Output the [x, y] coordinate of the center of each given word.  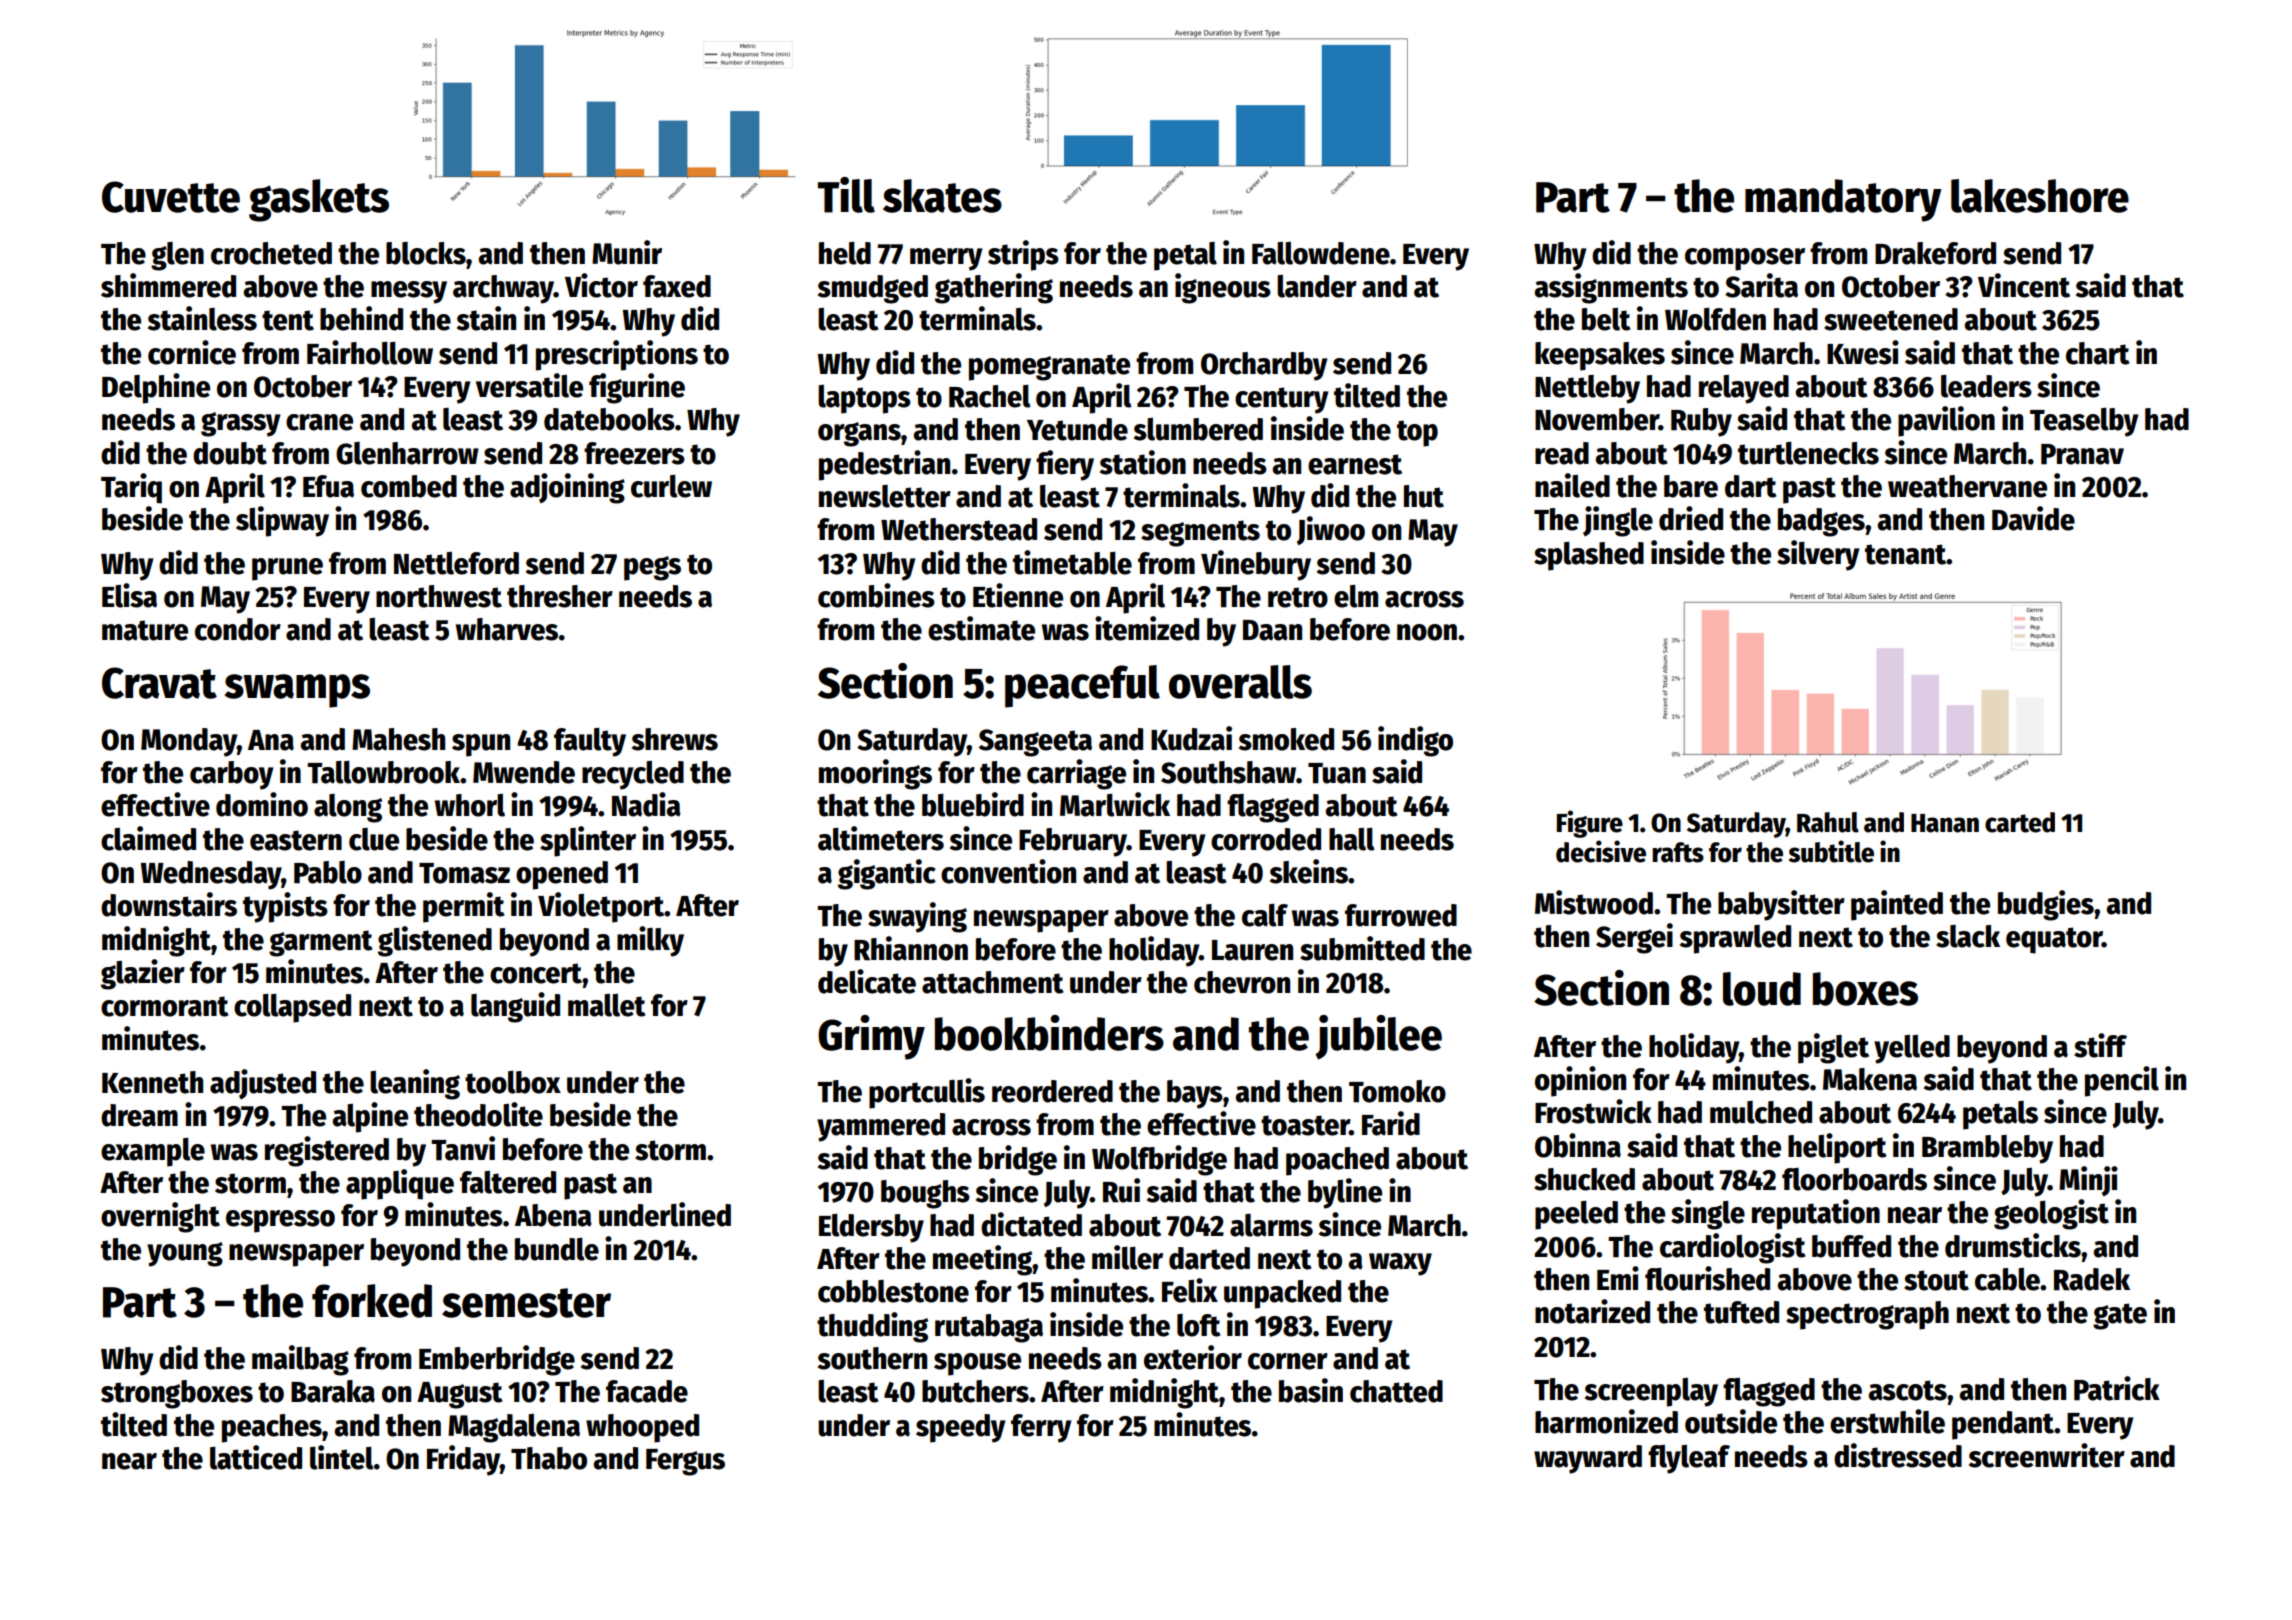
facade [647, 1391]
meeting [983, 1260]
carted [2020, 822]
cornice [192, 352]
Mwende [524, 772]
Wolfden [1715, 319]
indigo [1415, 741]
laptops [864, 399]
